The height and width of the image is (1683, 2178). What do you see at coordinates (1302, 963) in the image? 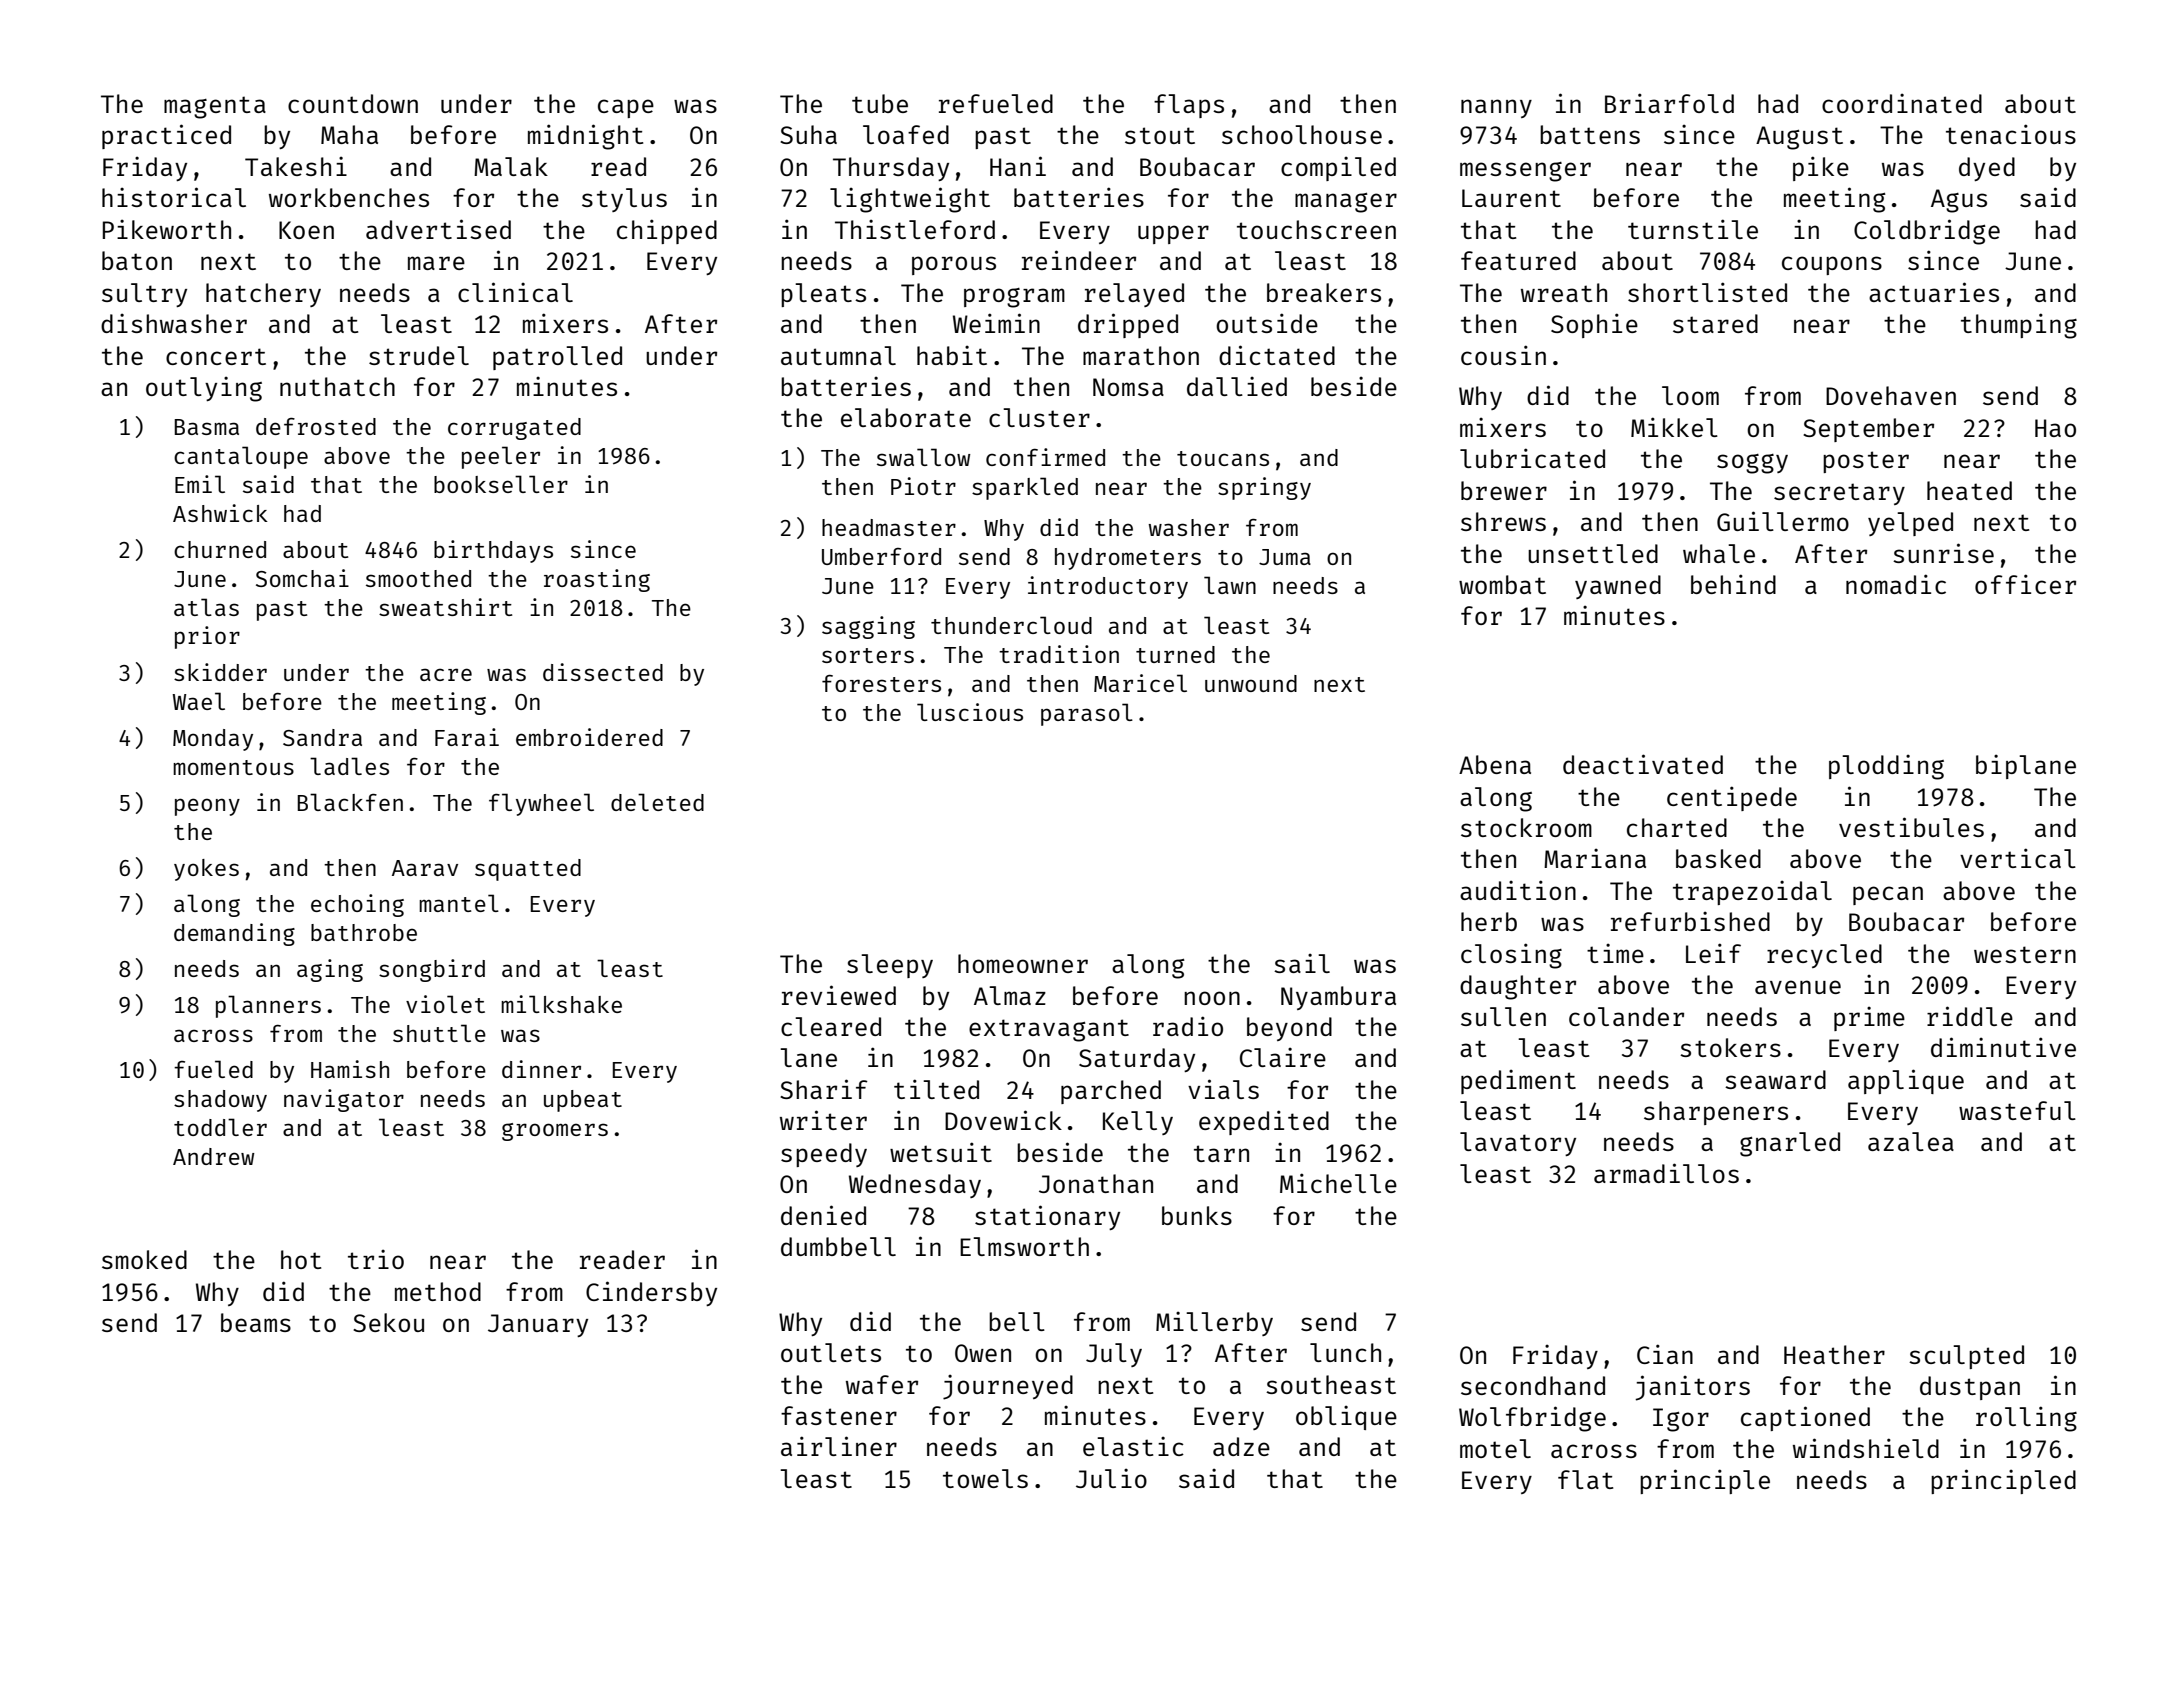
I see `sail` at bounding box center [1302, 963].
